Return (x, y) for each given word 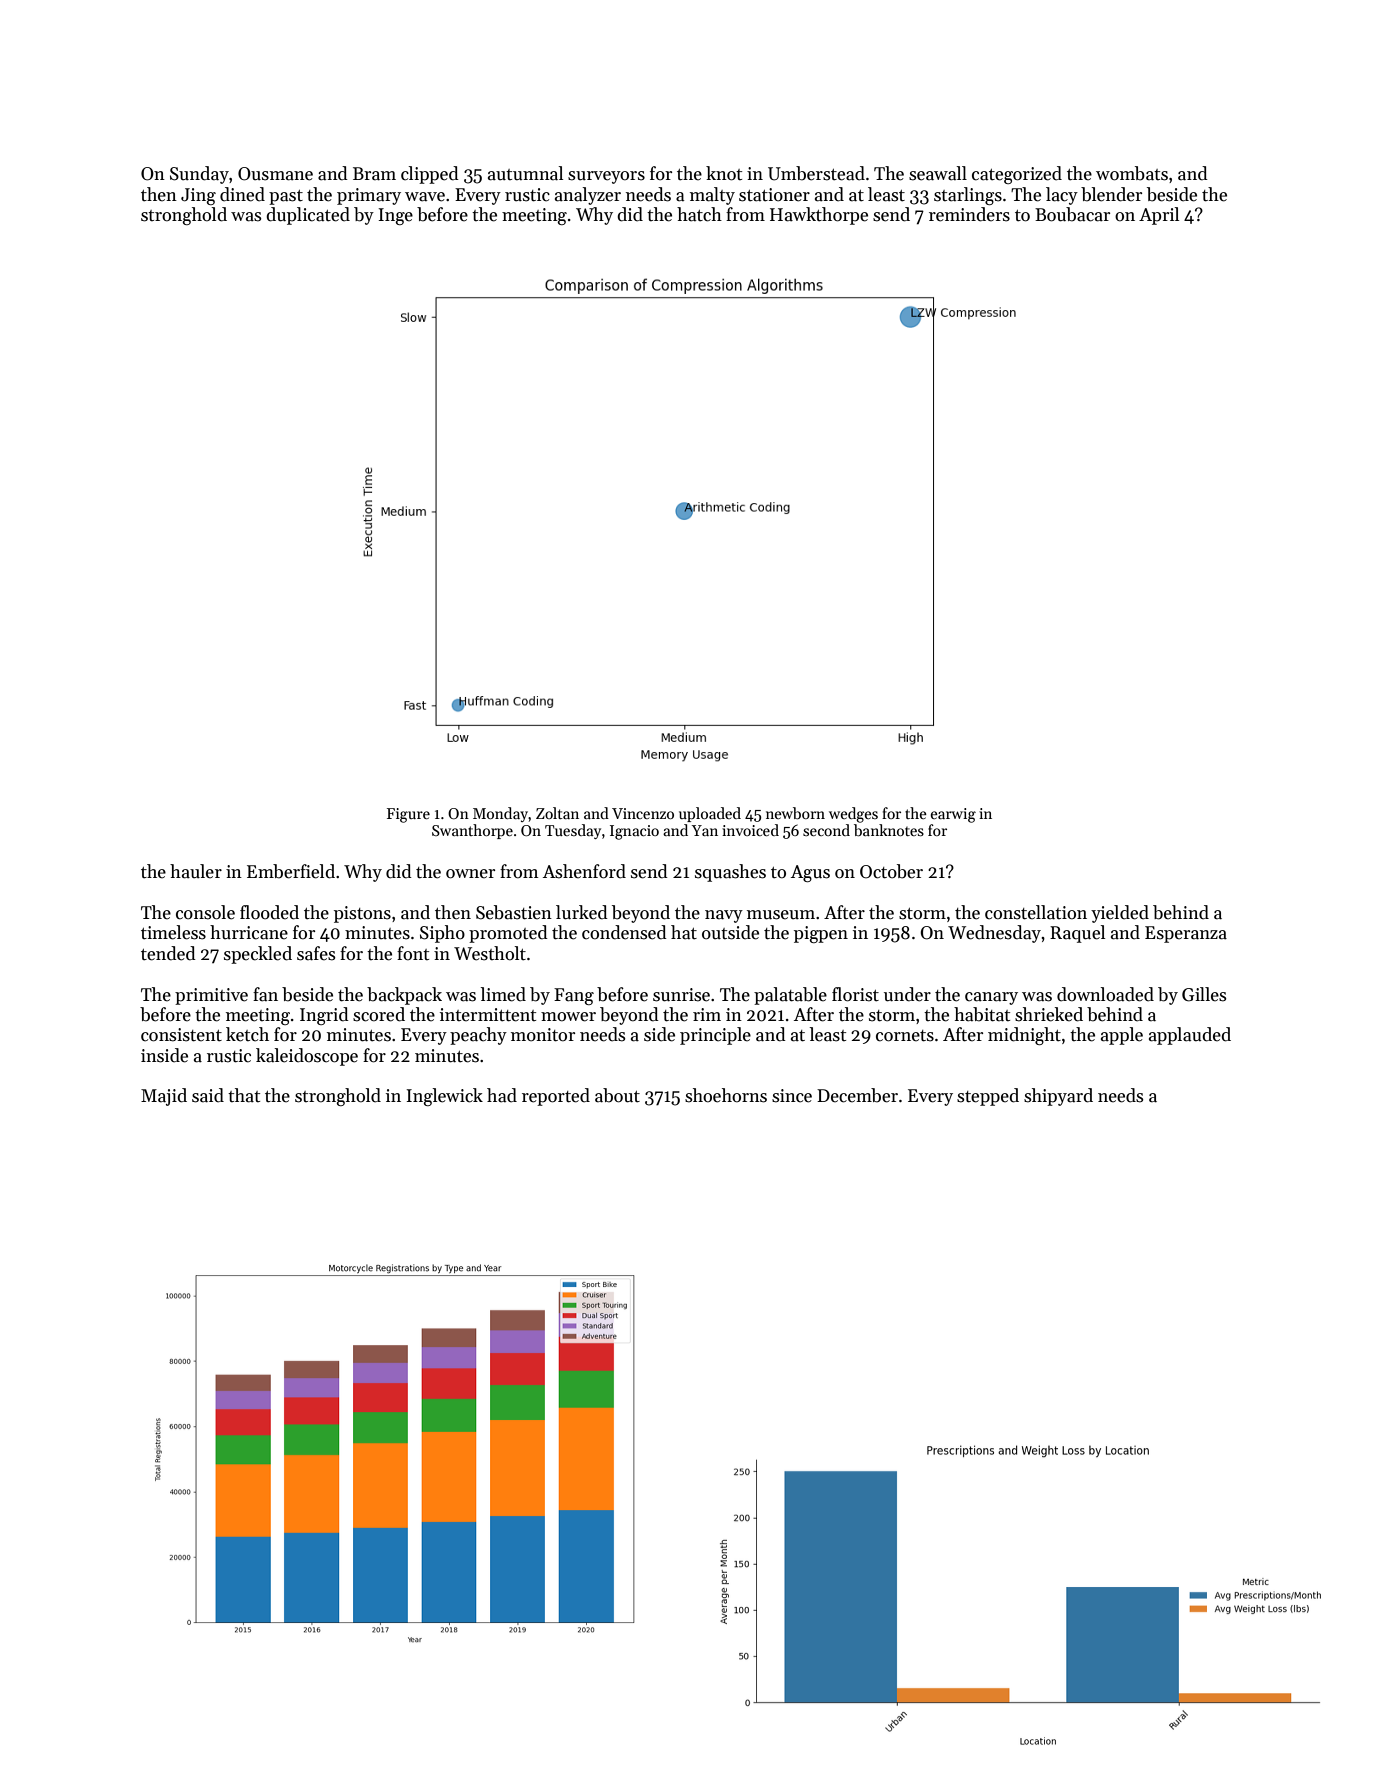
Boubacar (1072, 214)
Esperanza (1186, 934)
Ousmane (275, 174)
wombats (1132, 173)
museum (781, 915)
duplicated (308, 216)
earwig (953, 815)
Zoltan (557, 813)
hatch (699, 214)
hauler (196, 871)
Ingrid (324, 1016)
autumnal (525, 173)
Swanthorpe (472, 831)
